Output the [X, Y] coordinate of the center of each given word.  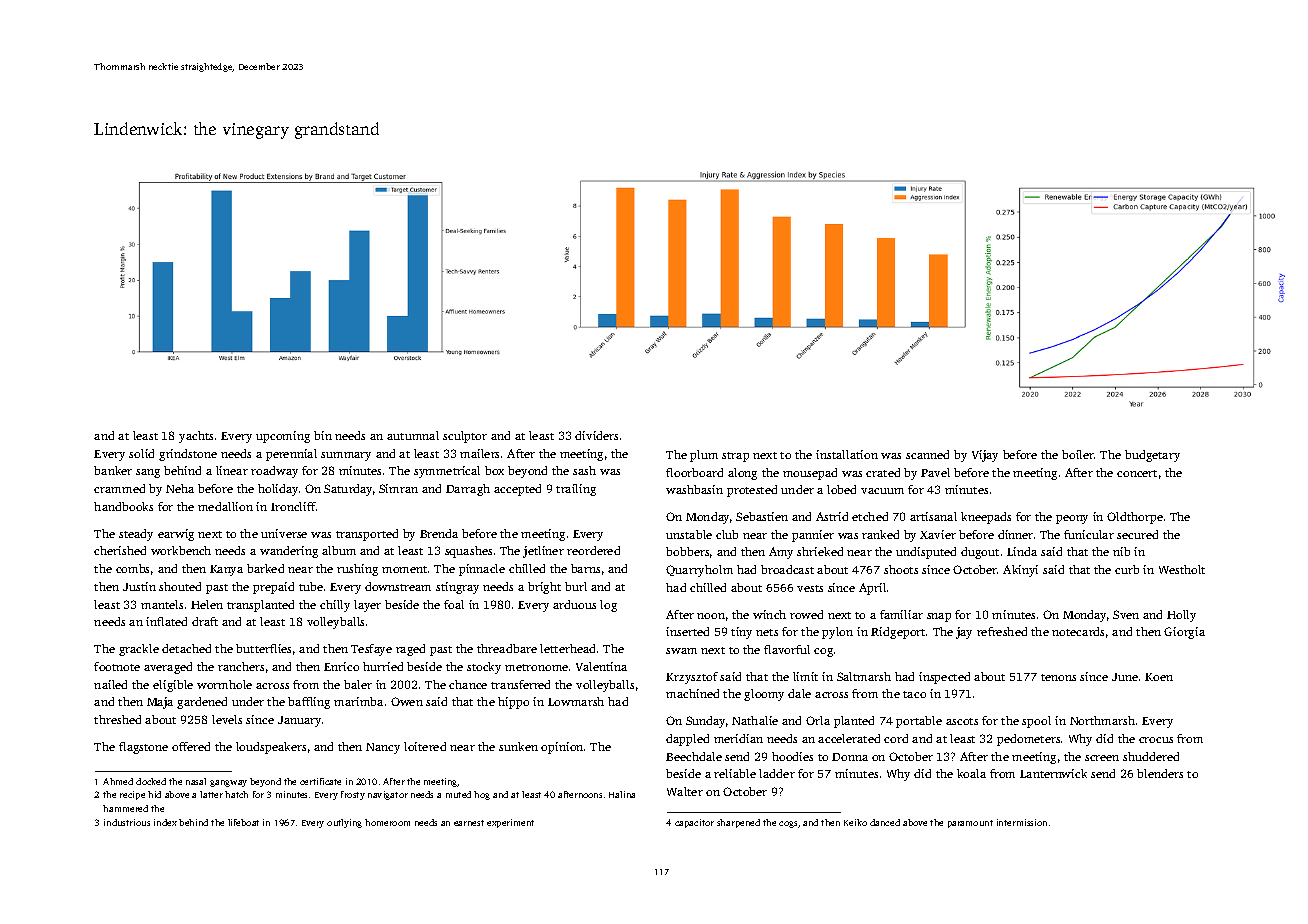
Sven [1126, 614]
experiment [510, 823]
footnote [117, 666]
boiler [1078, 454]
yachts [196, 437]
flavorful [787, 649]
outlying [344, 823]
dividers [596, 435]
